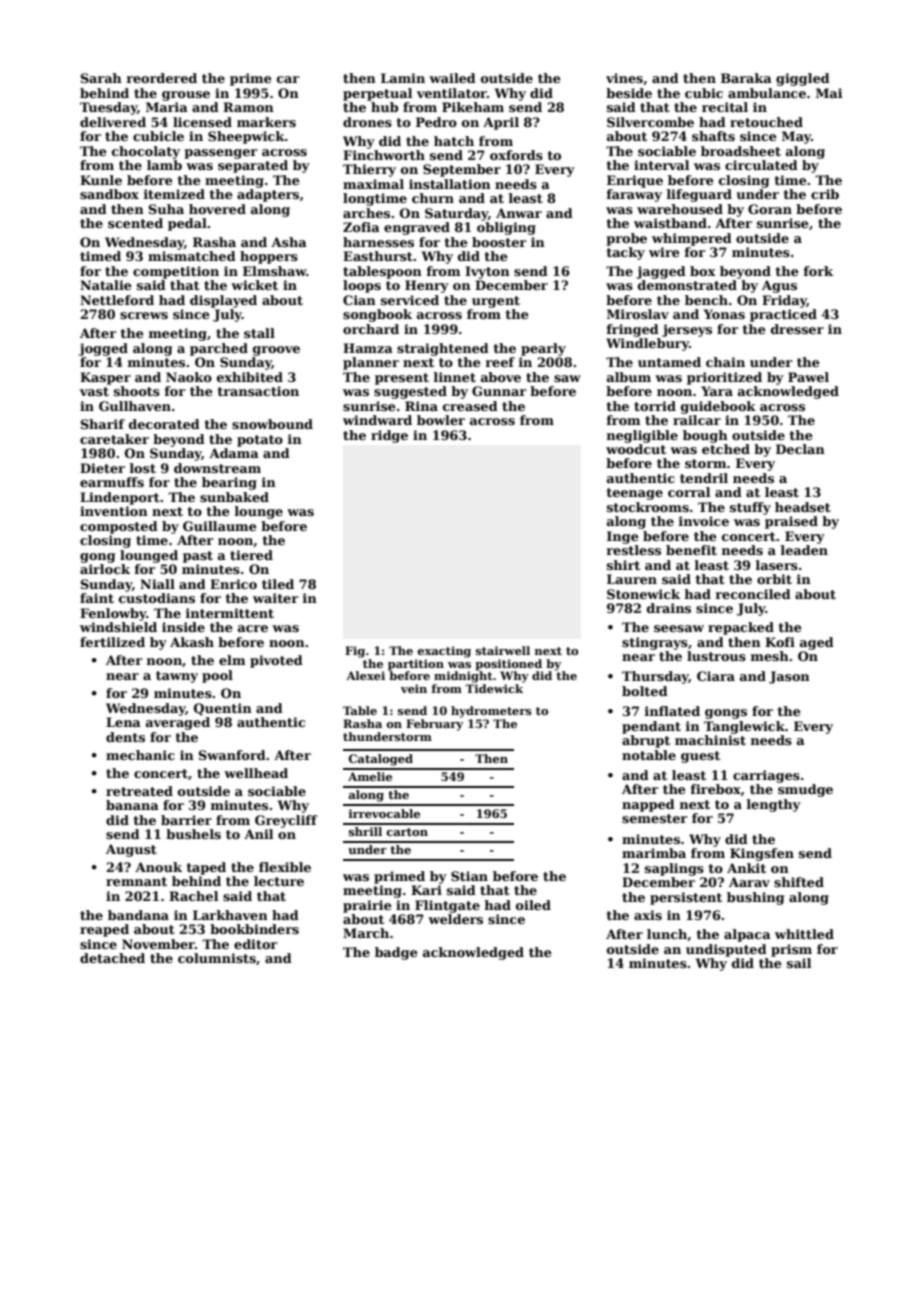 This screenshot has width=924, height=1308. Describe the element at coordinates (499, 242) in the screenshot. I see `booster` at that location.
